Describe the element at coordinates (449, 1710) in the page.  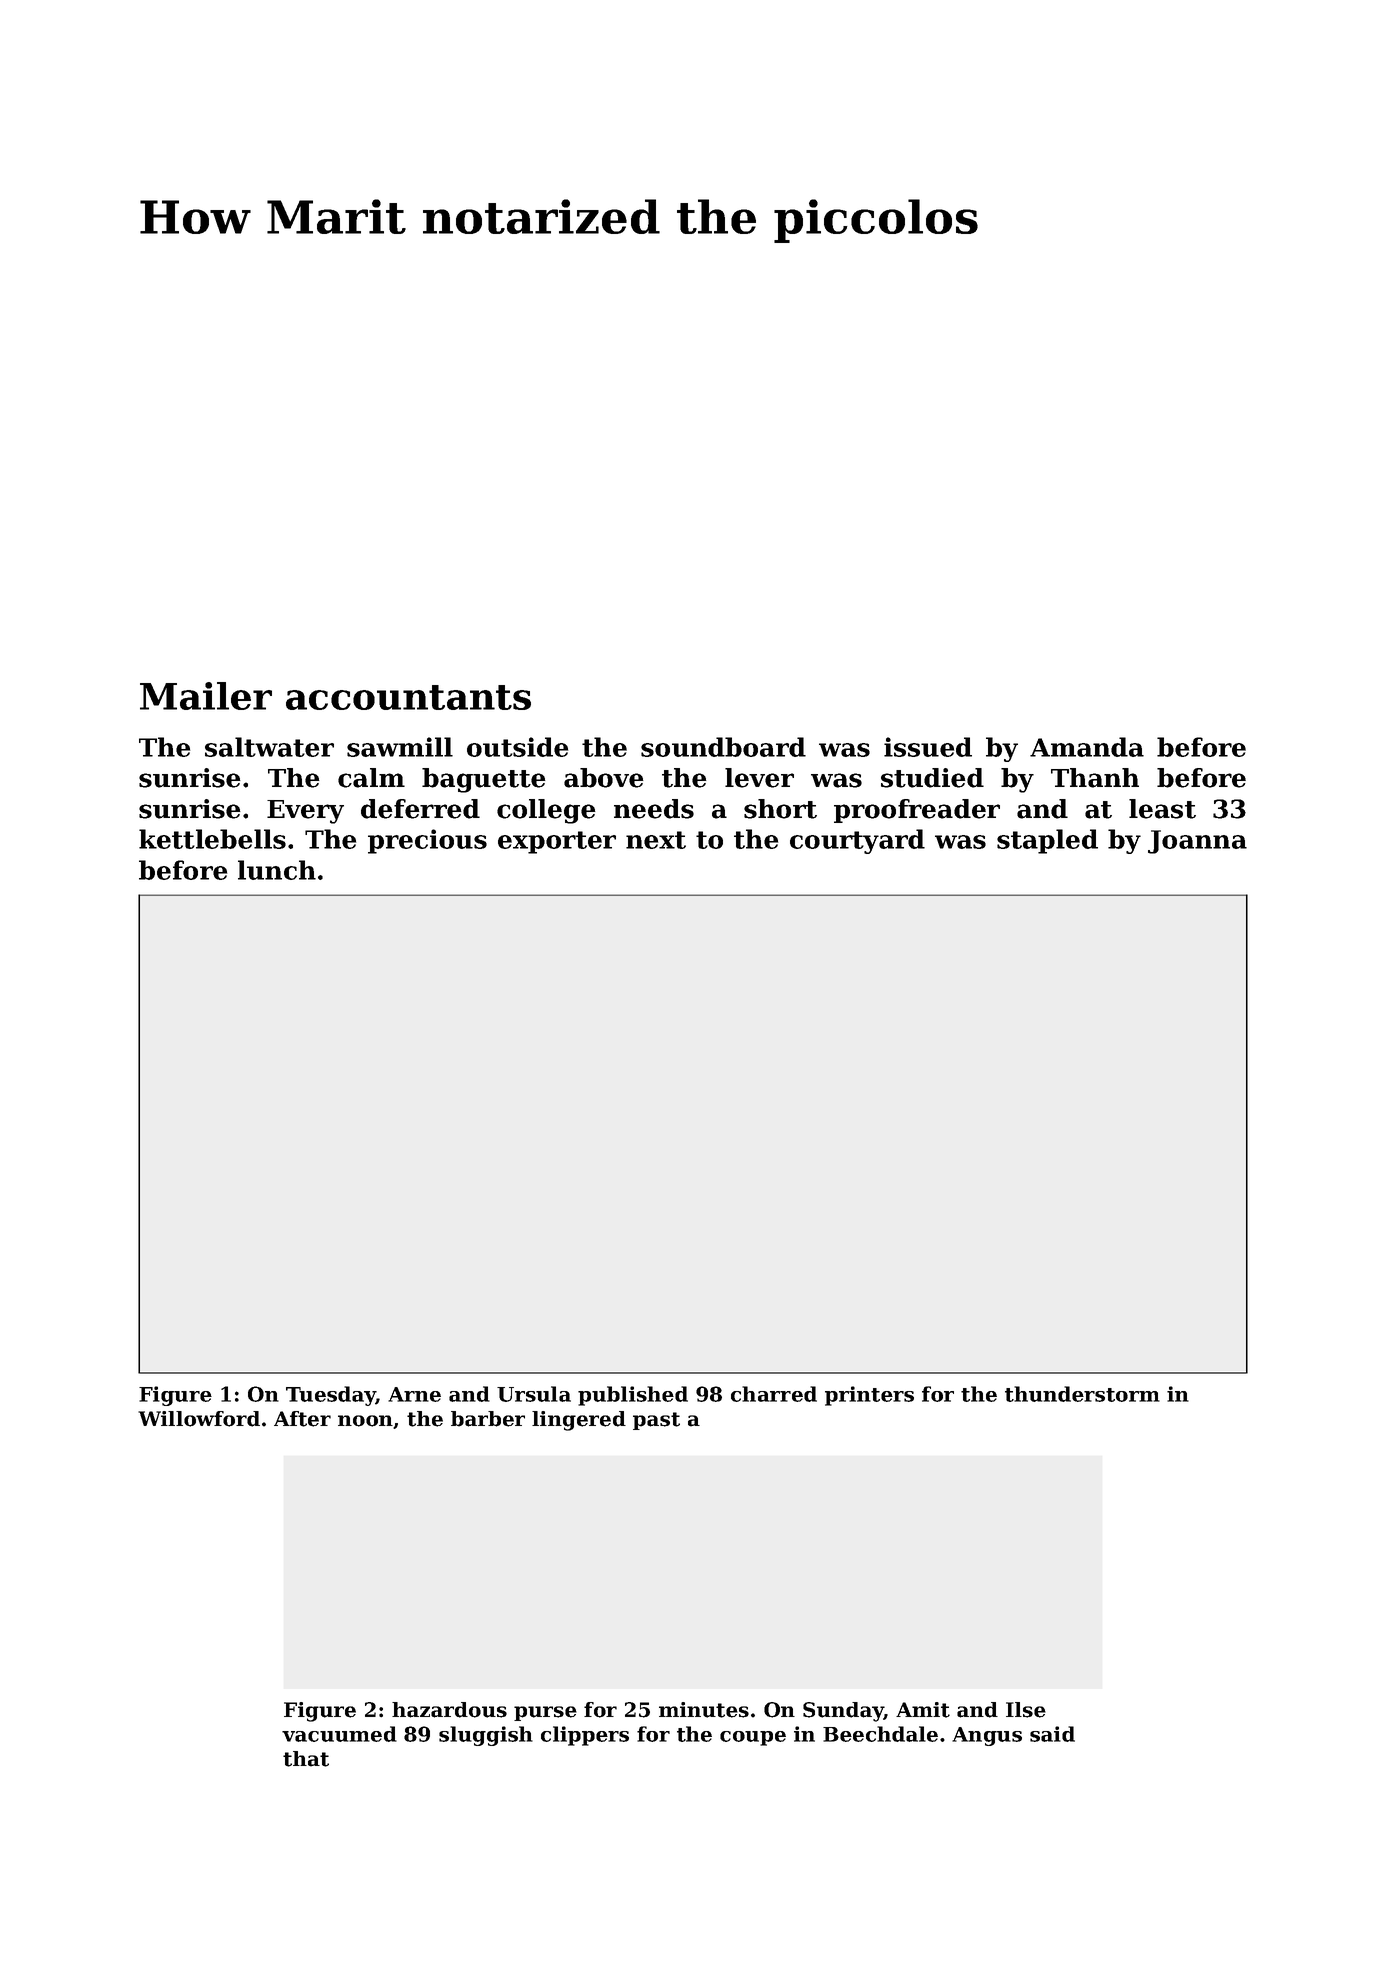
I see `hazardous` at that location.
